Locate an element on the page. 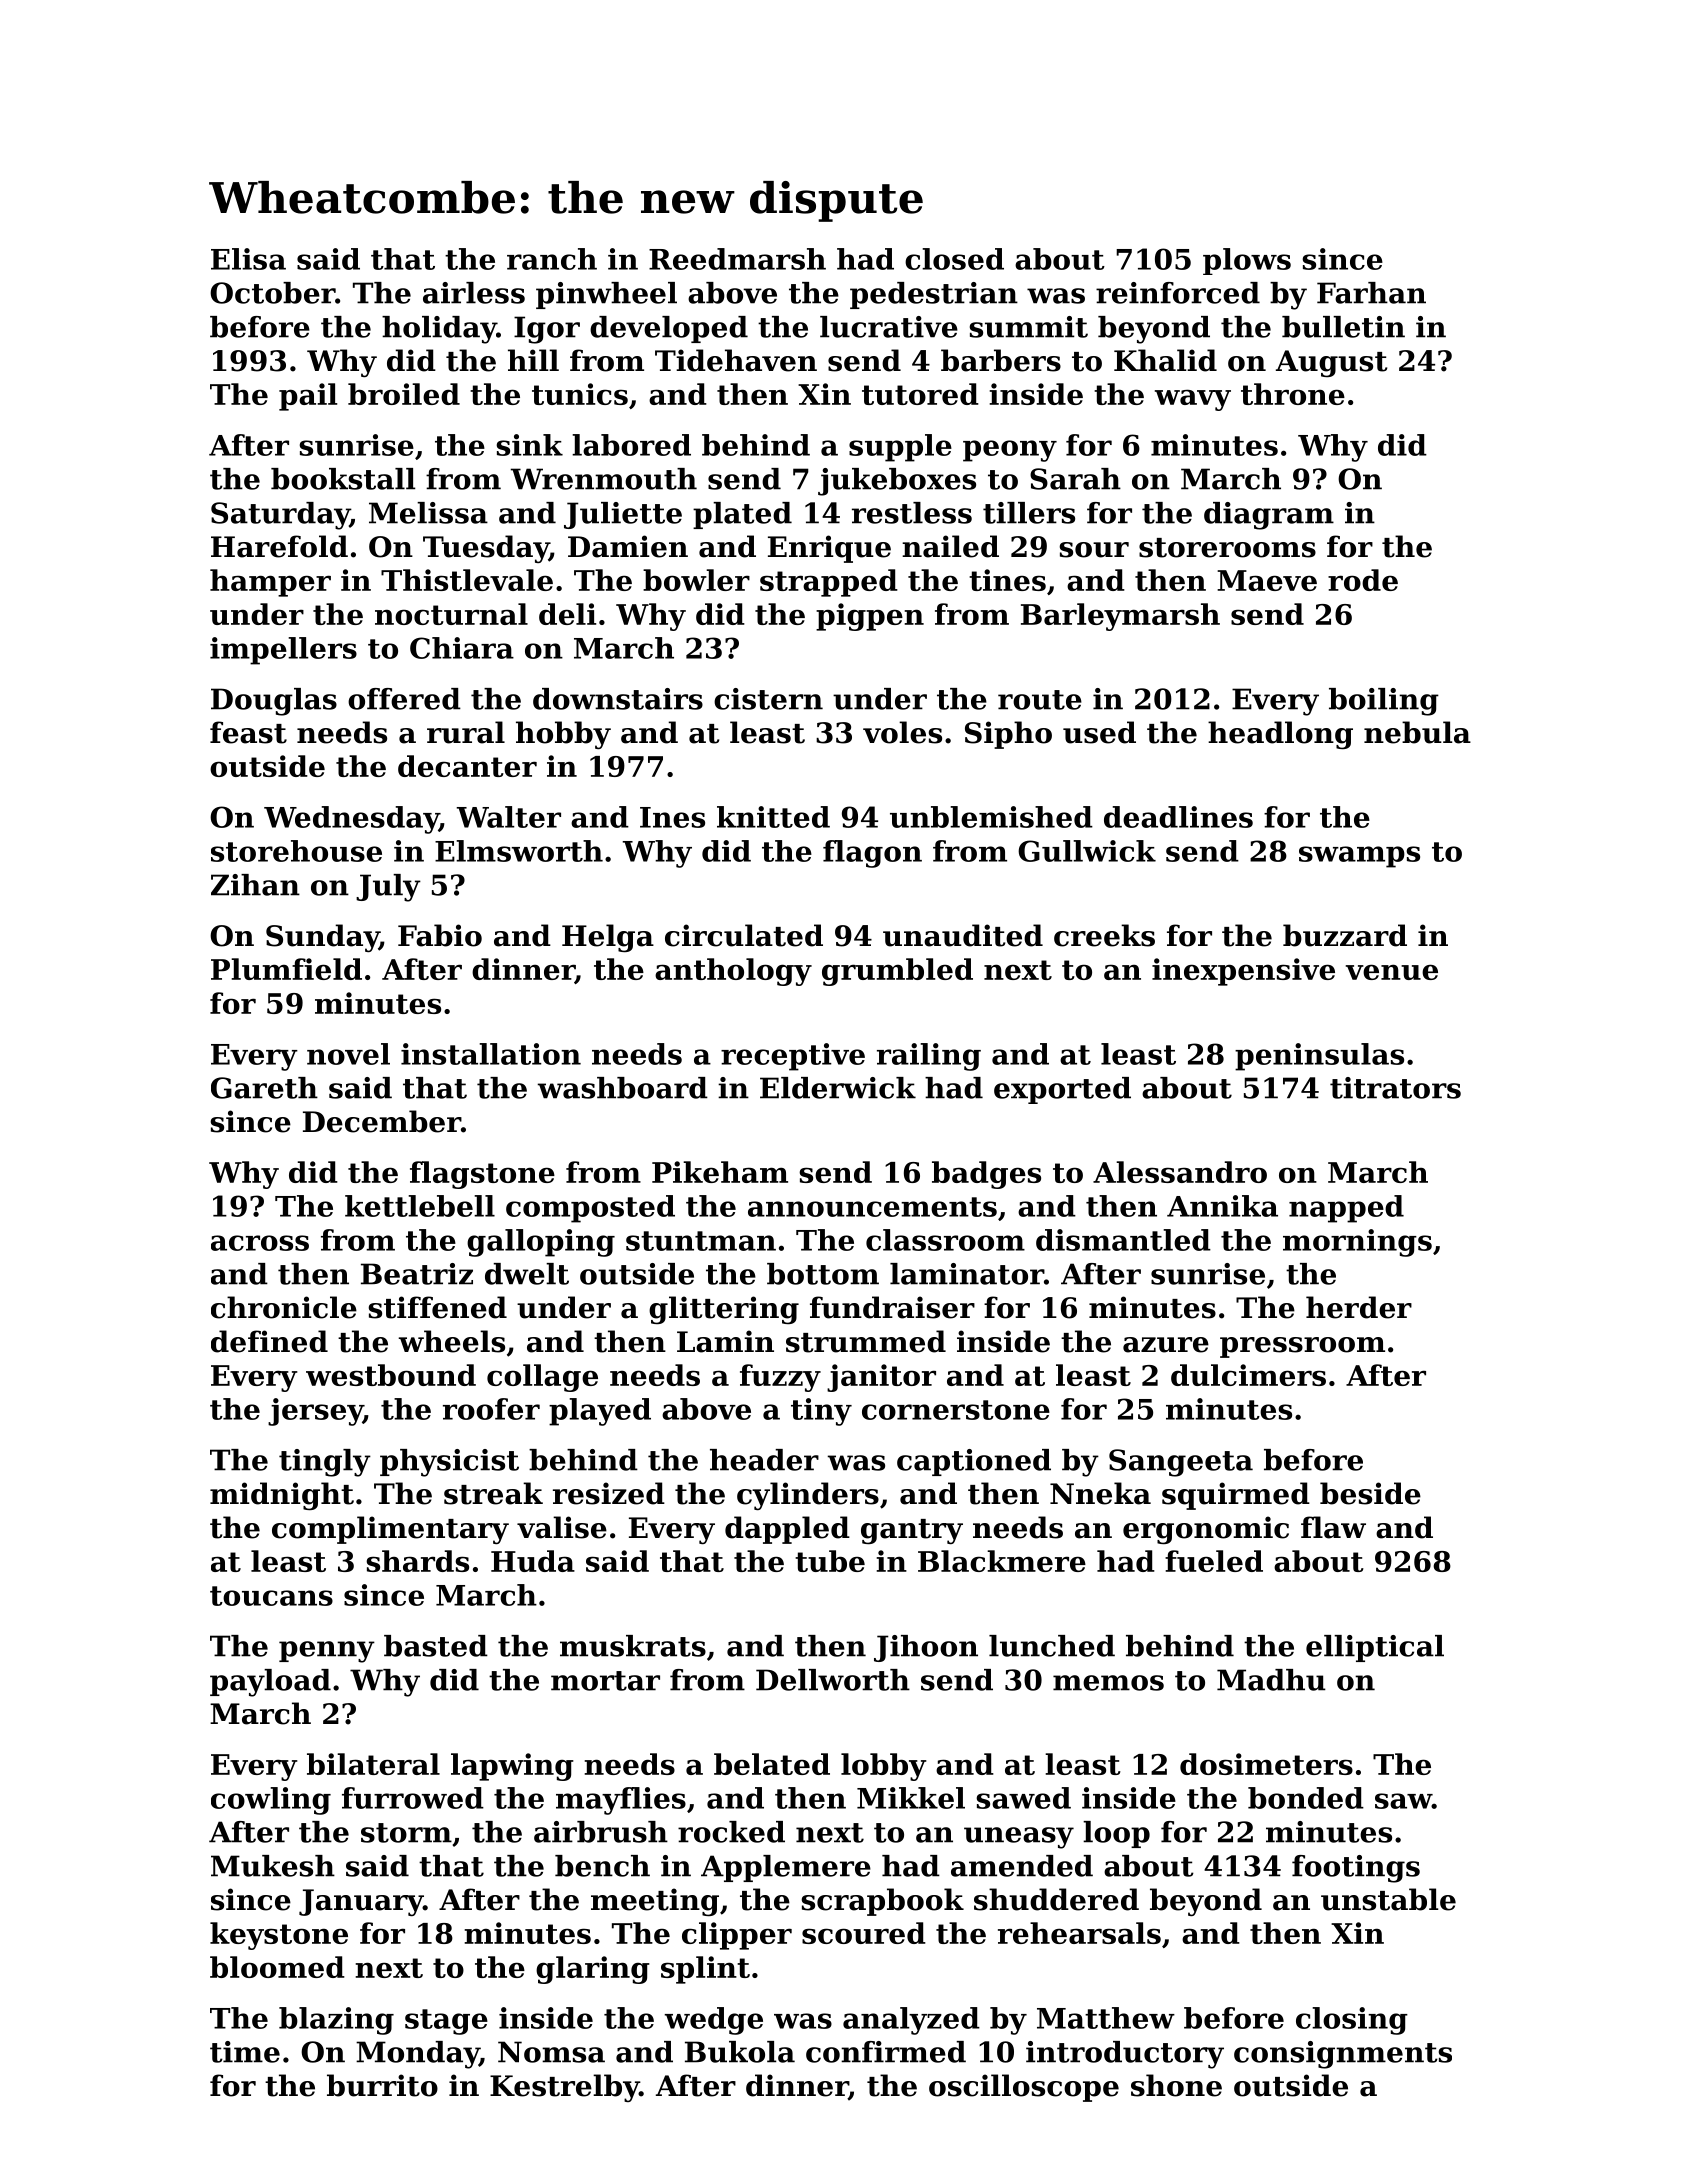  oscilloscope is located at coordinates (1024, 2088).
